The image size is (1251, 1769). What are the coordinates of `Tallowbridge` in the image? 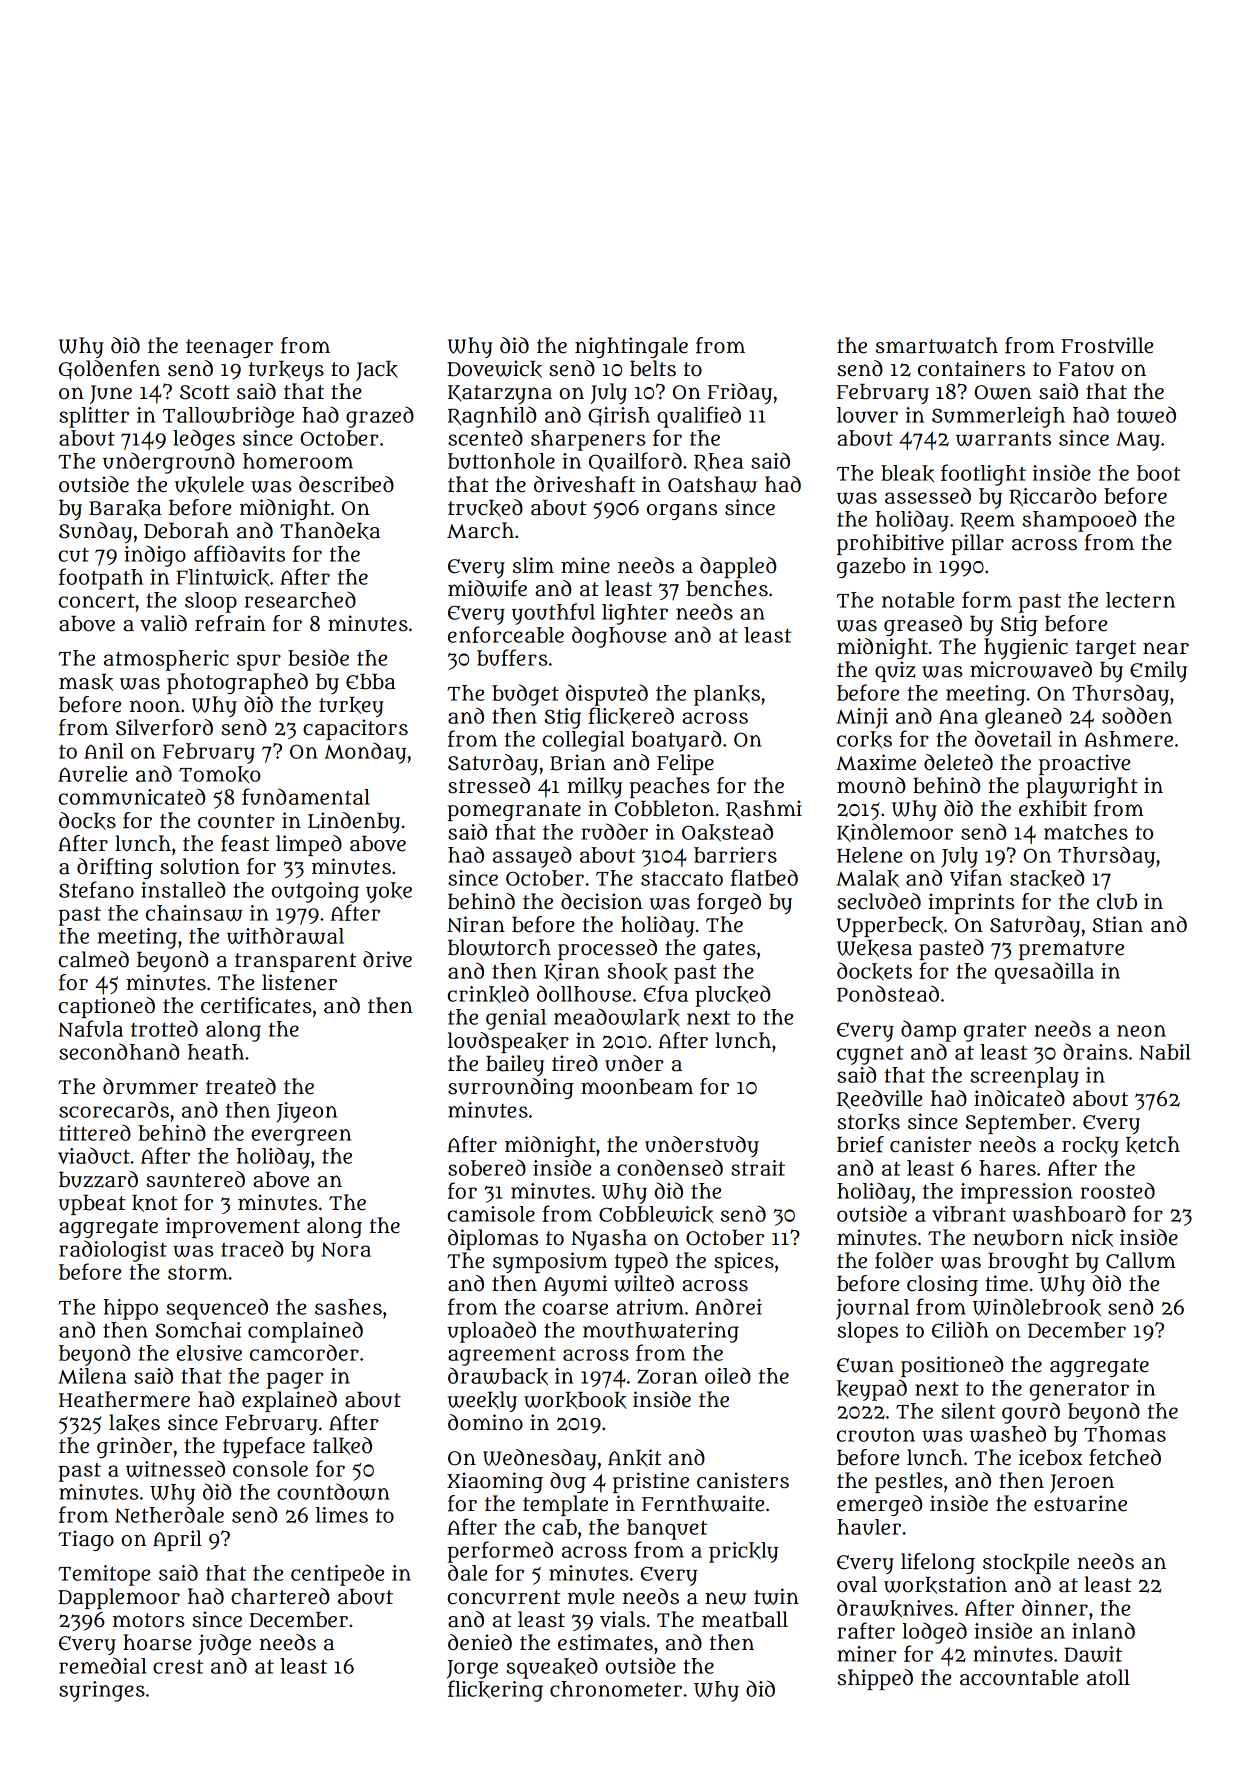 It's located at (228, 417).
